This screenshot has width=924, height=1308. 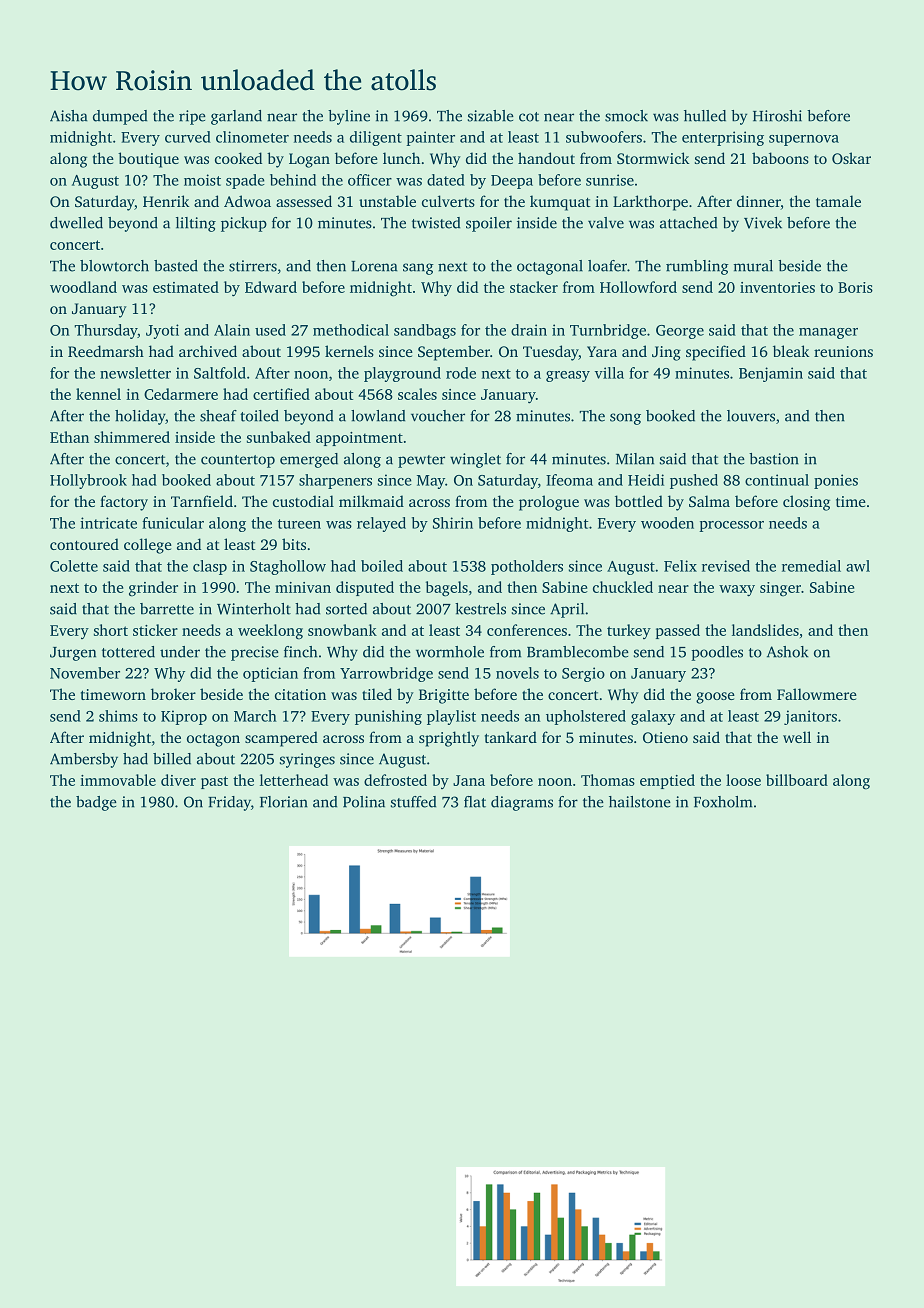 I want to click on conferences, so click(x=527, y=630).
